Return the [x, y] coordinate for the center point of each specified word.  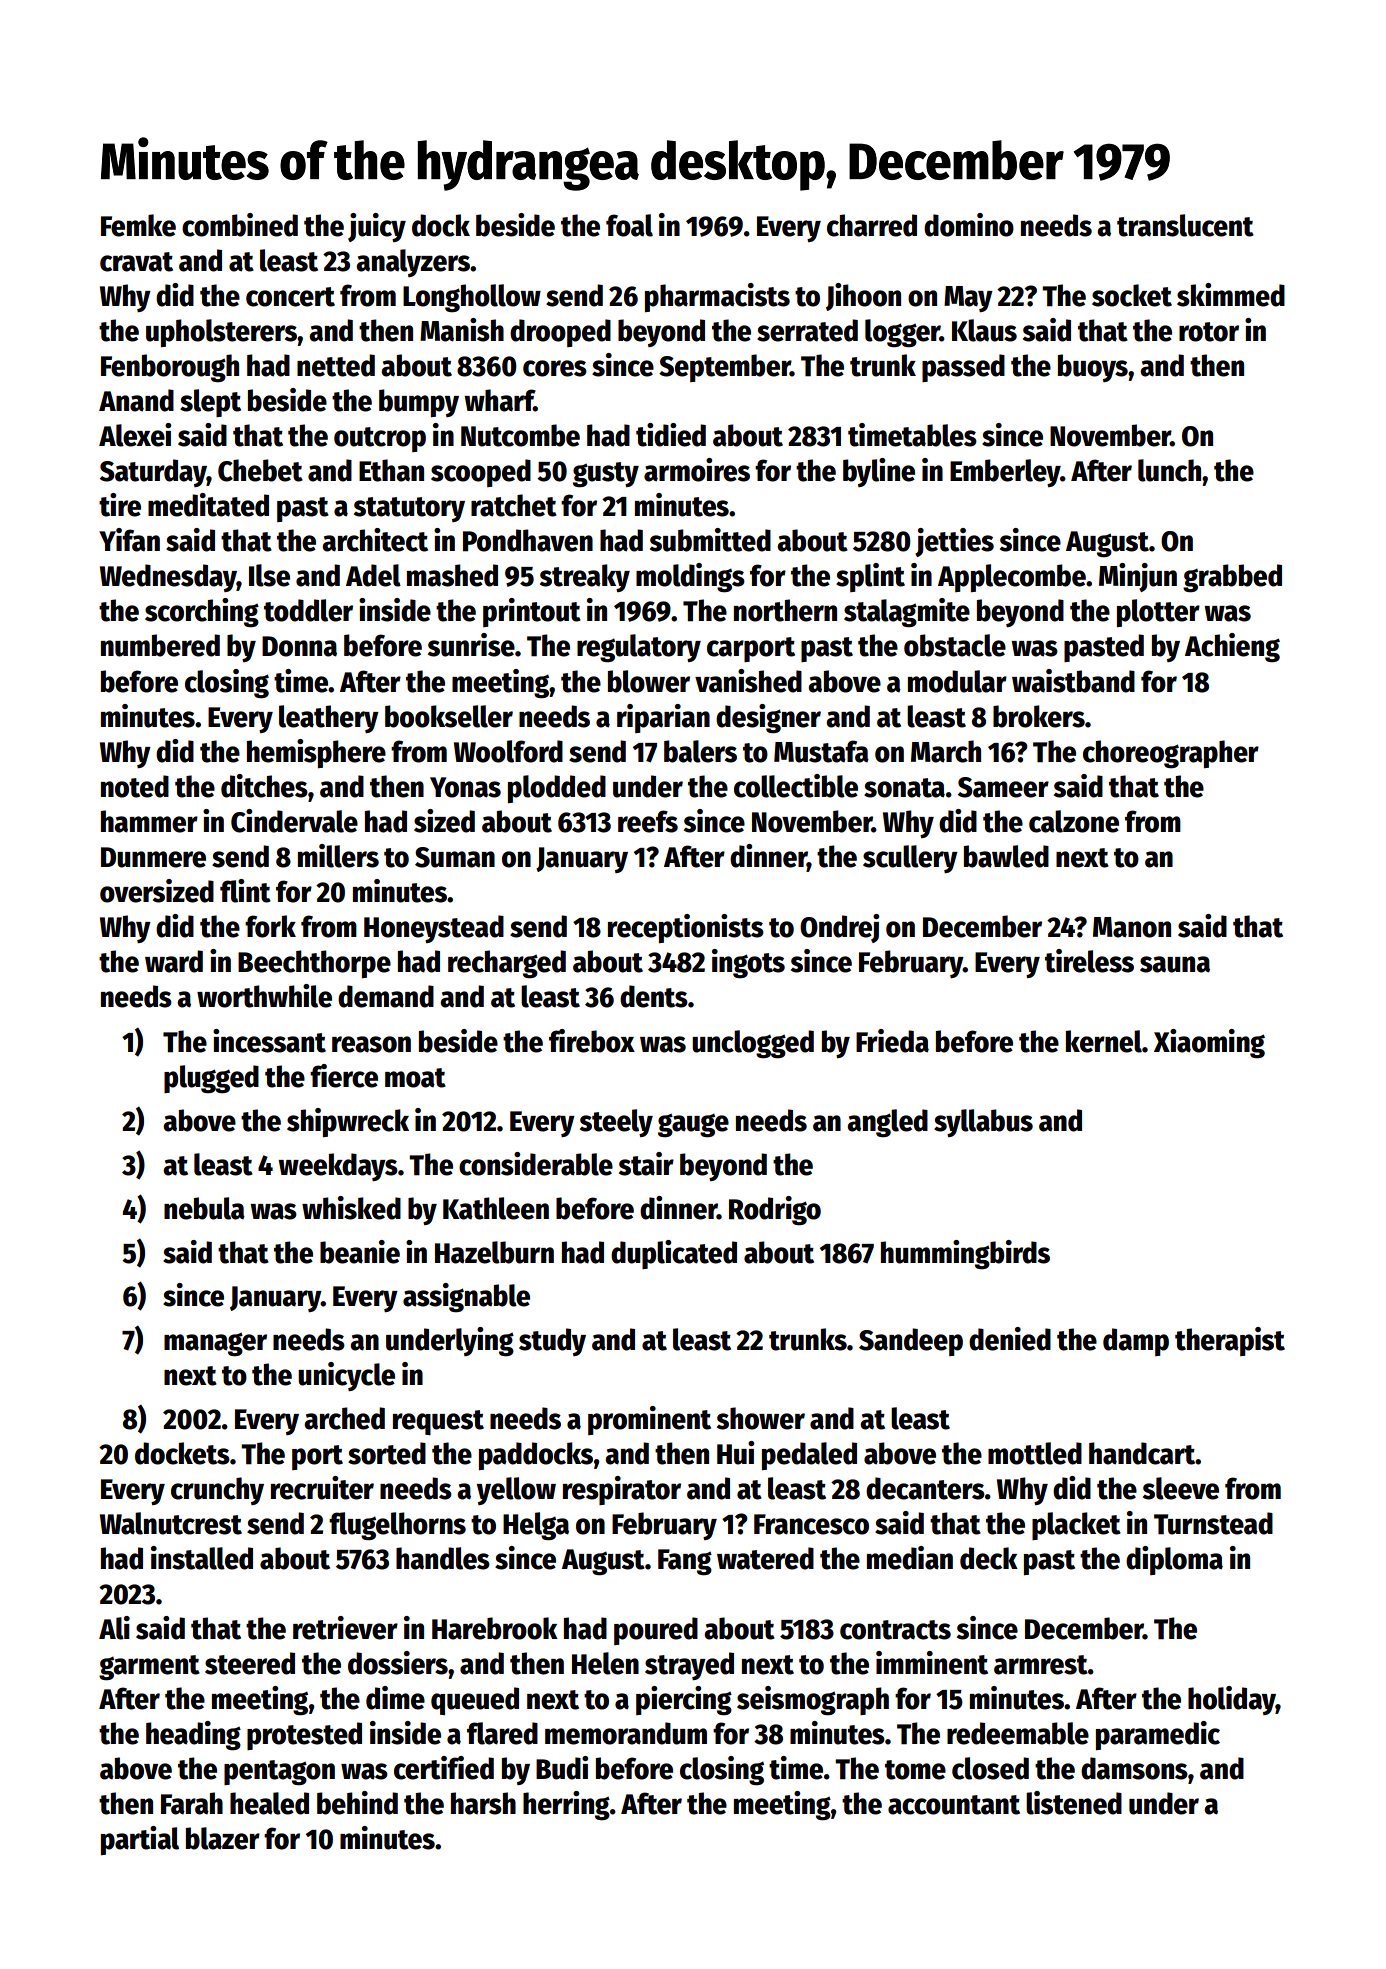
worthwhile [264, 996]
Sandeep [911, 1342]
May [968, 299]
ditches [264, 786]
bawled [1006, 856]
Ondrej [839, 928]
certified [444, 1768]
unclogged [753, 1044]
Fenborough [170, 368]
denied [1010, 1339]
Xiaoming [1209, 1044]
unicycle [346, 1376]
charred [872, 225]
